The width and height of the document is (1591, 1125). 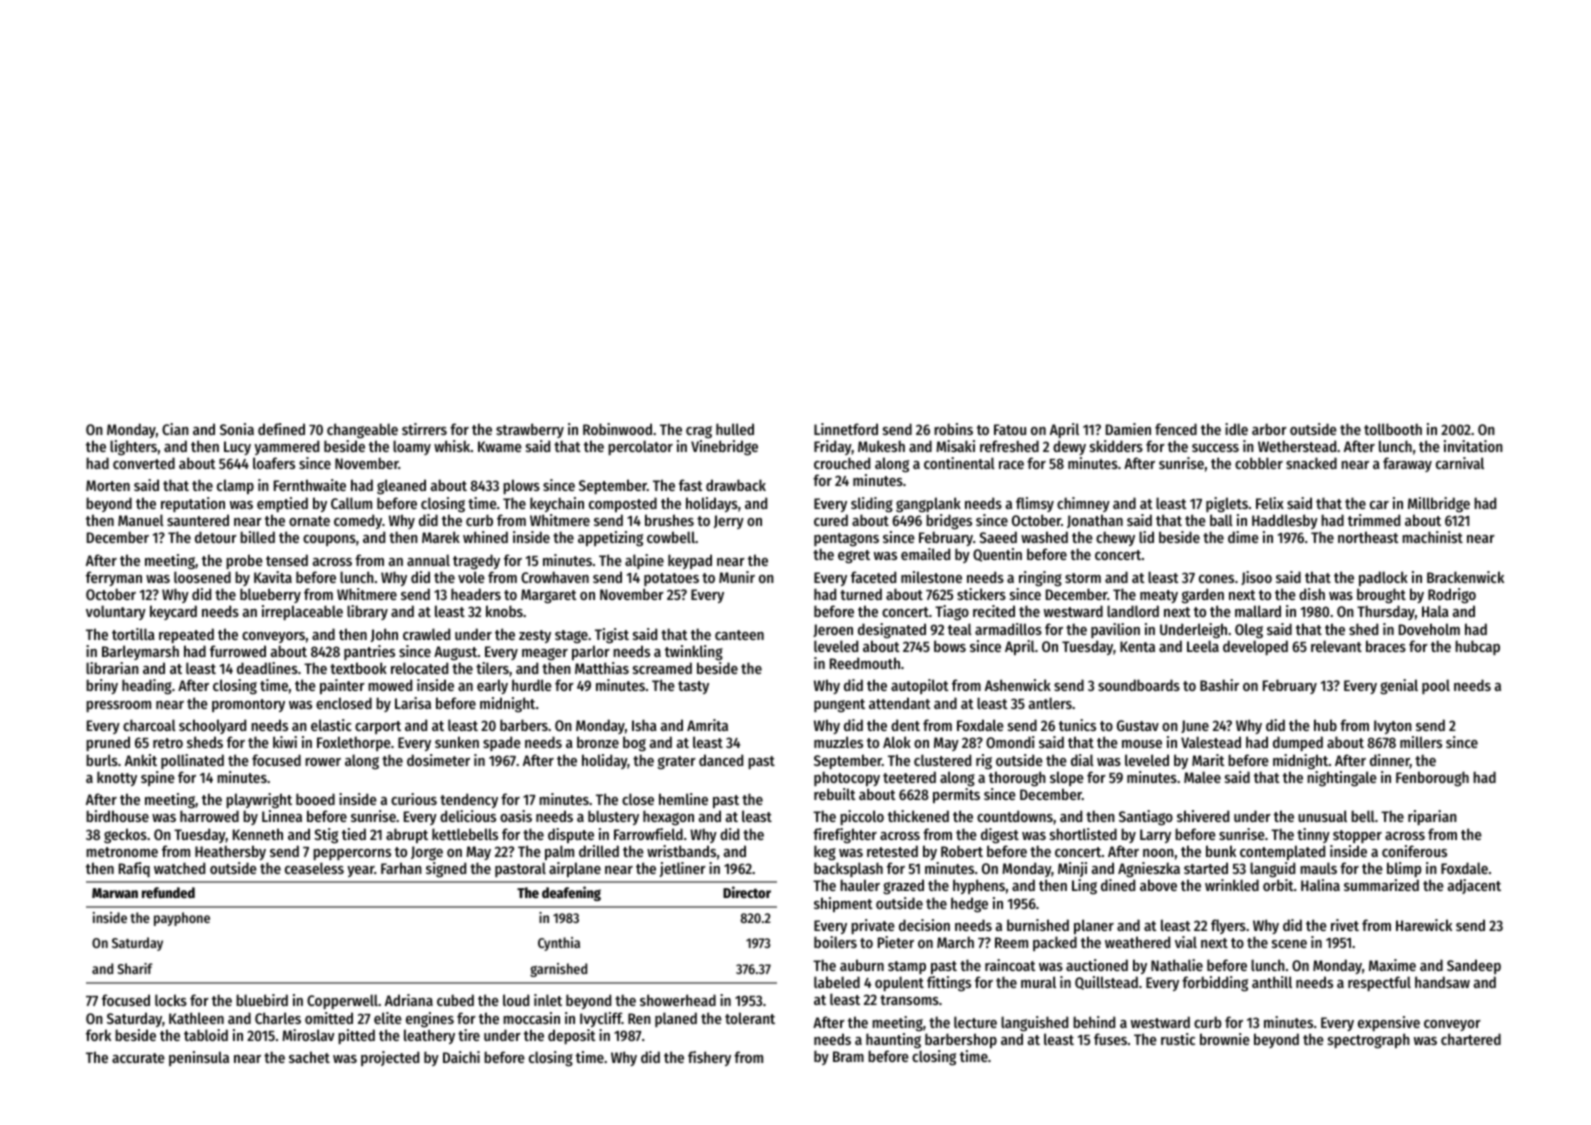 What do you see at coordinates (735, 429) in the document?
I see `hulled` at bounding box center [735, 429].
